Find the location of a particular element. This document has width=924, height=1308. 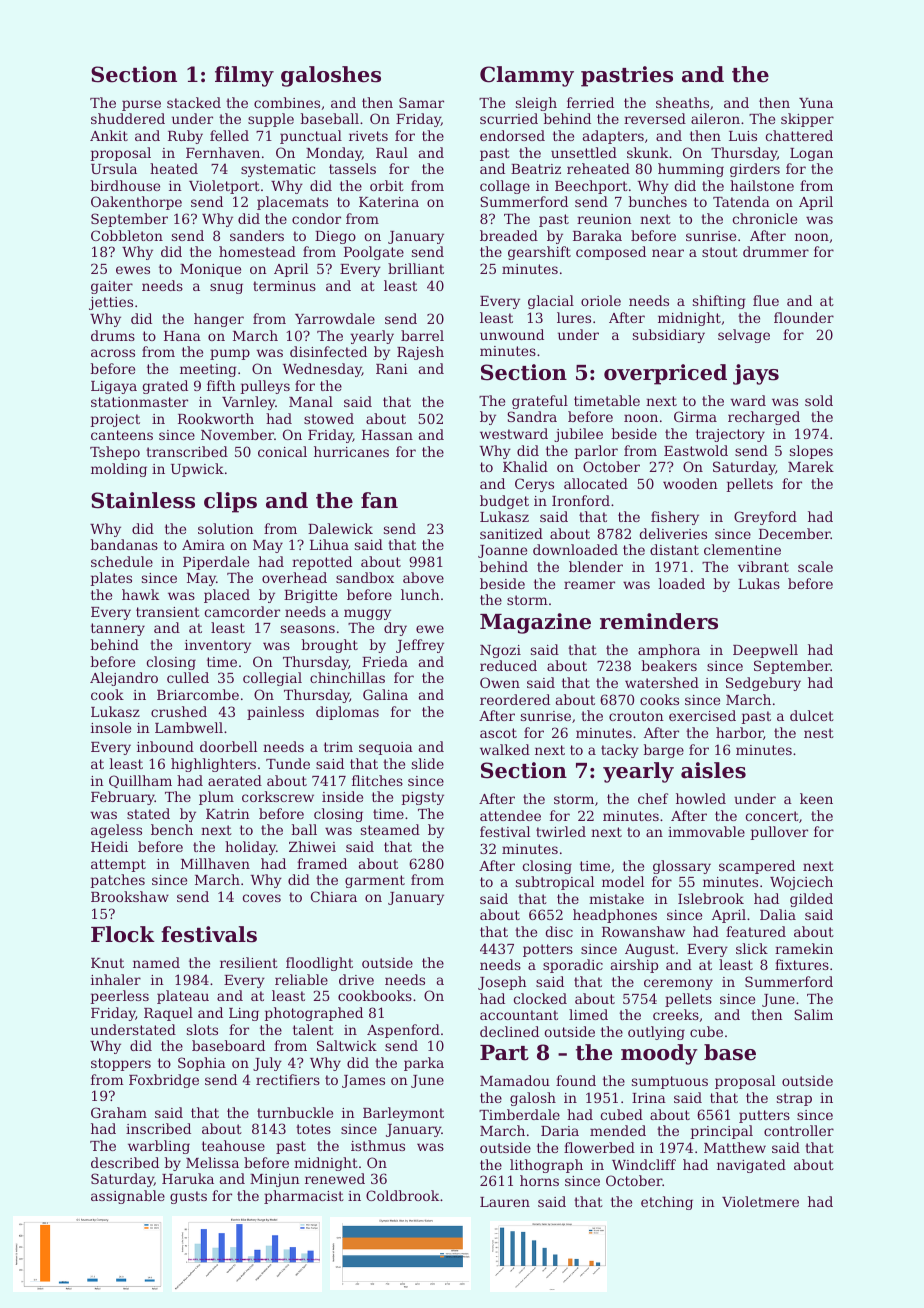

scurried is located at coordinates (509, 118).
